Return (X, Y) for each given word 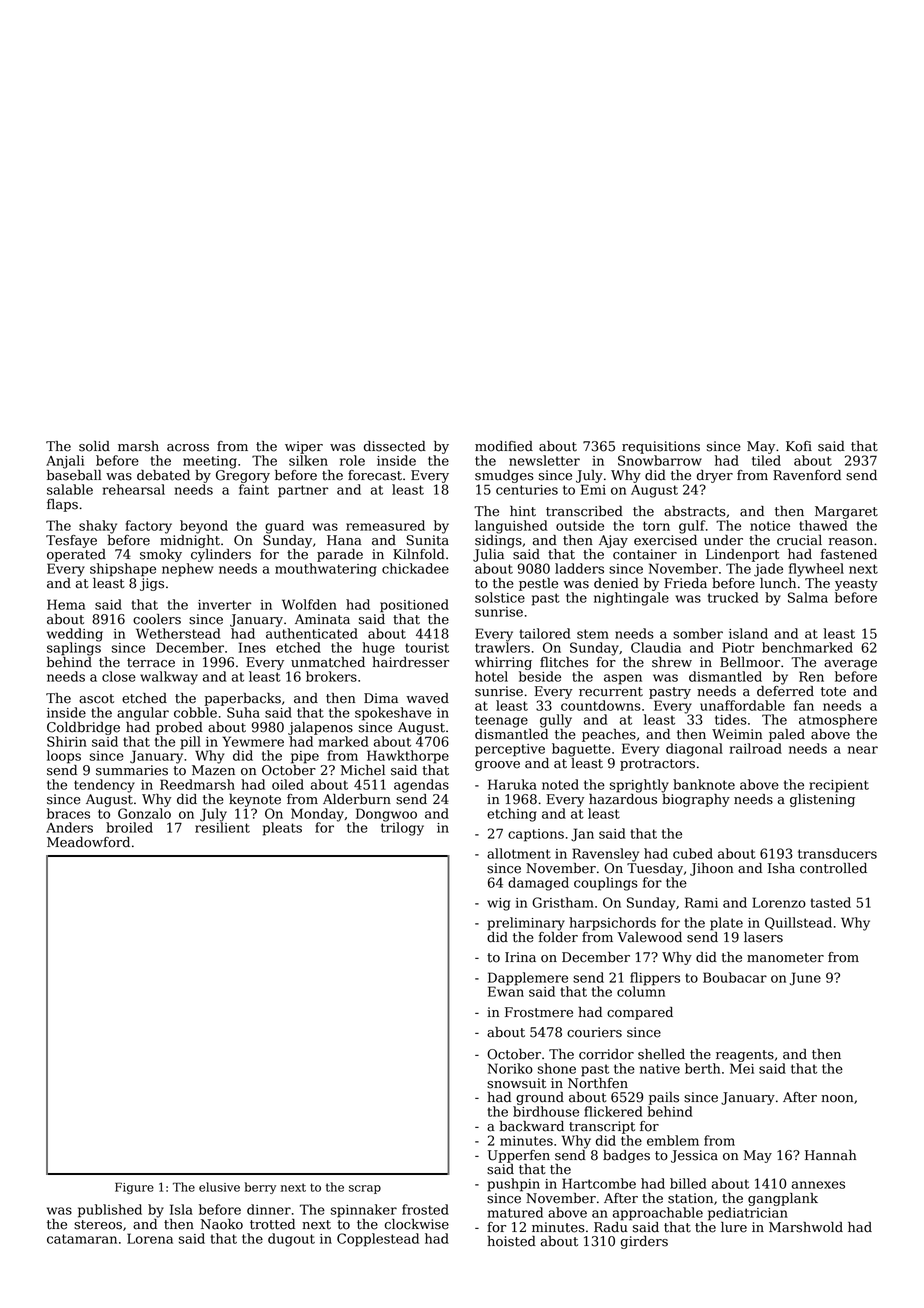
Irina (520, 957)
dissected (395, 446)
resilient (222, 827)
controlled (833, 868)
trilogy (402, 829)
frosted (425, 1209)
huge (378, 649)
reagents (745, 1056)
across (188, 448)
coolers (157, 619)
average (850, 665)
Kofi (799, 446)
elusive (219, 1187)
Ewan (506, 991)
